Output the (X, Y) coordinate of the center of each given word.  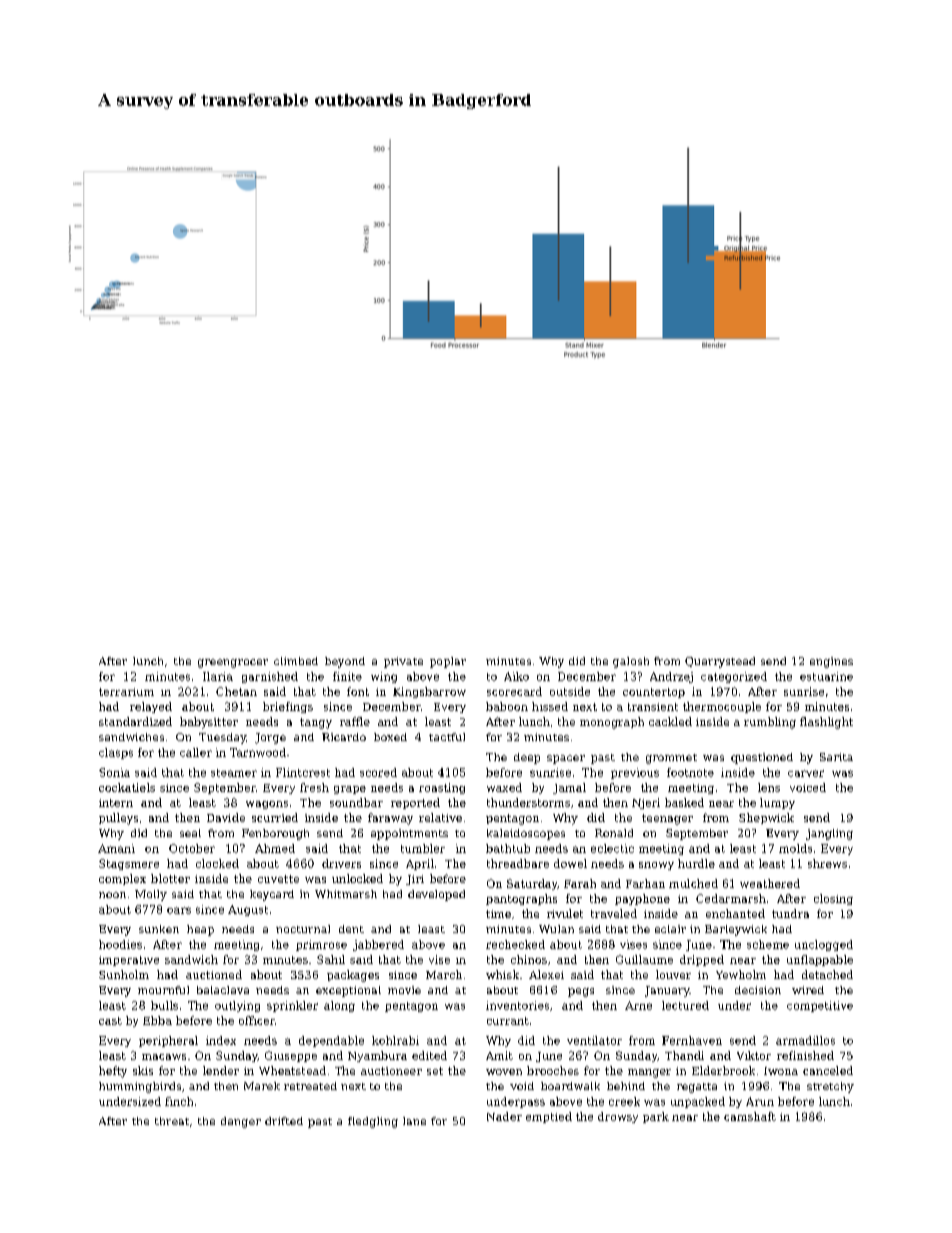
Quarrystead (720, 662)
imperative (129, 961)
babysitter (209, 723)
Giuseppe (291, 1056)
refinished (805, 1055)
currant (508, 1021)
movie (404, 990)
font (358, 691)
